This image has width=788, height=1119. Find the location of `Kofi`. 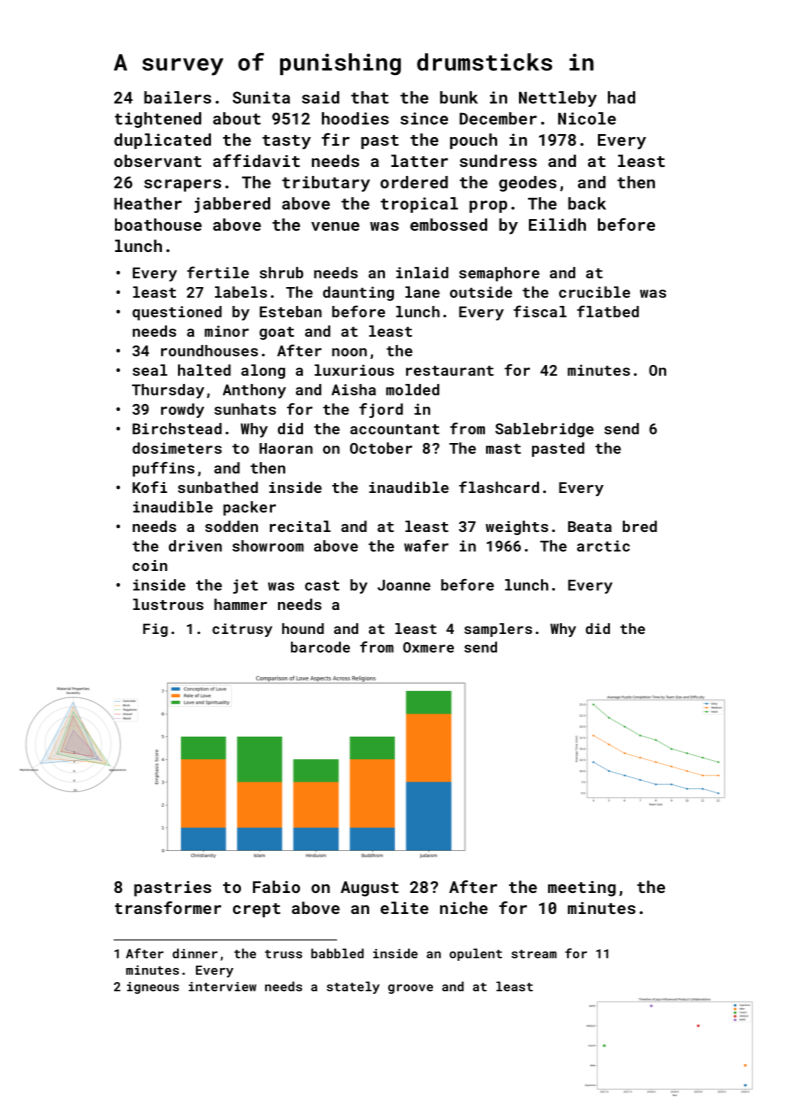

Kofi is located at coordinates (149, 487).
